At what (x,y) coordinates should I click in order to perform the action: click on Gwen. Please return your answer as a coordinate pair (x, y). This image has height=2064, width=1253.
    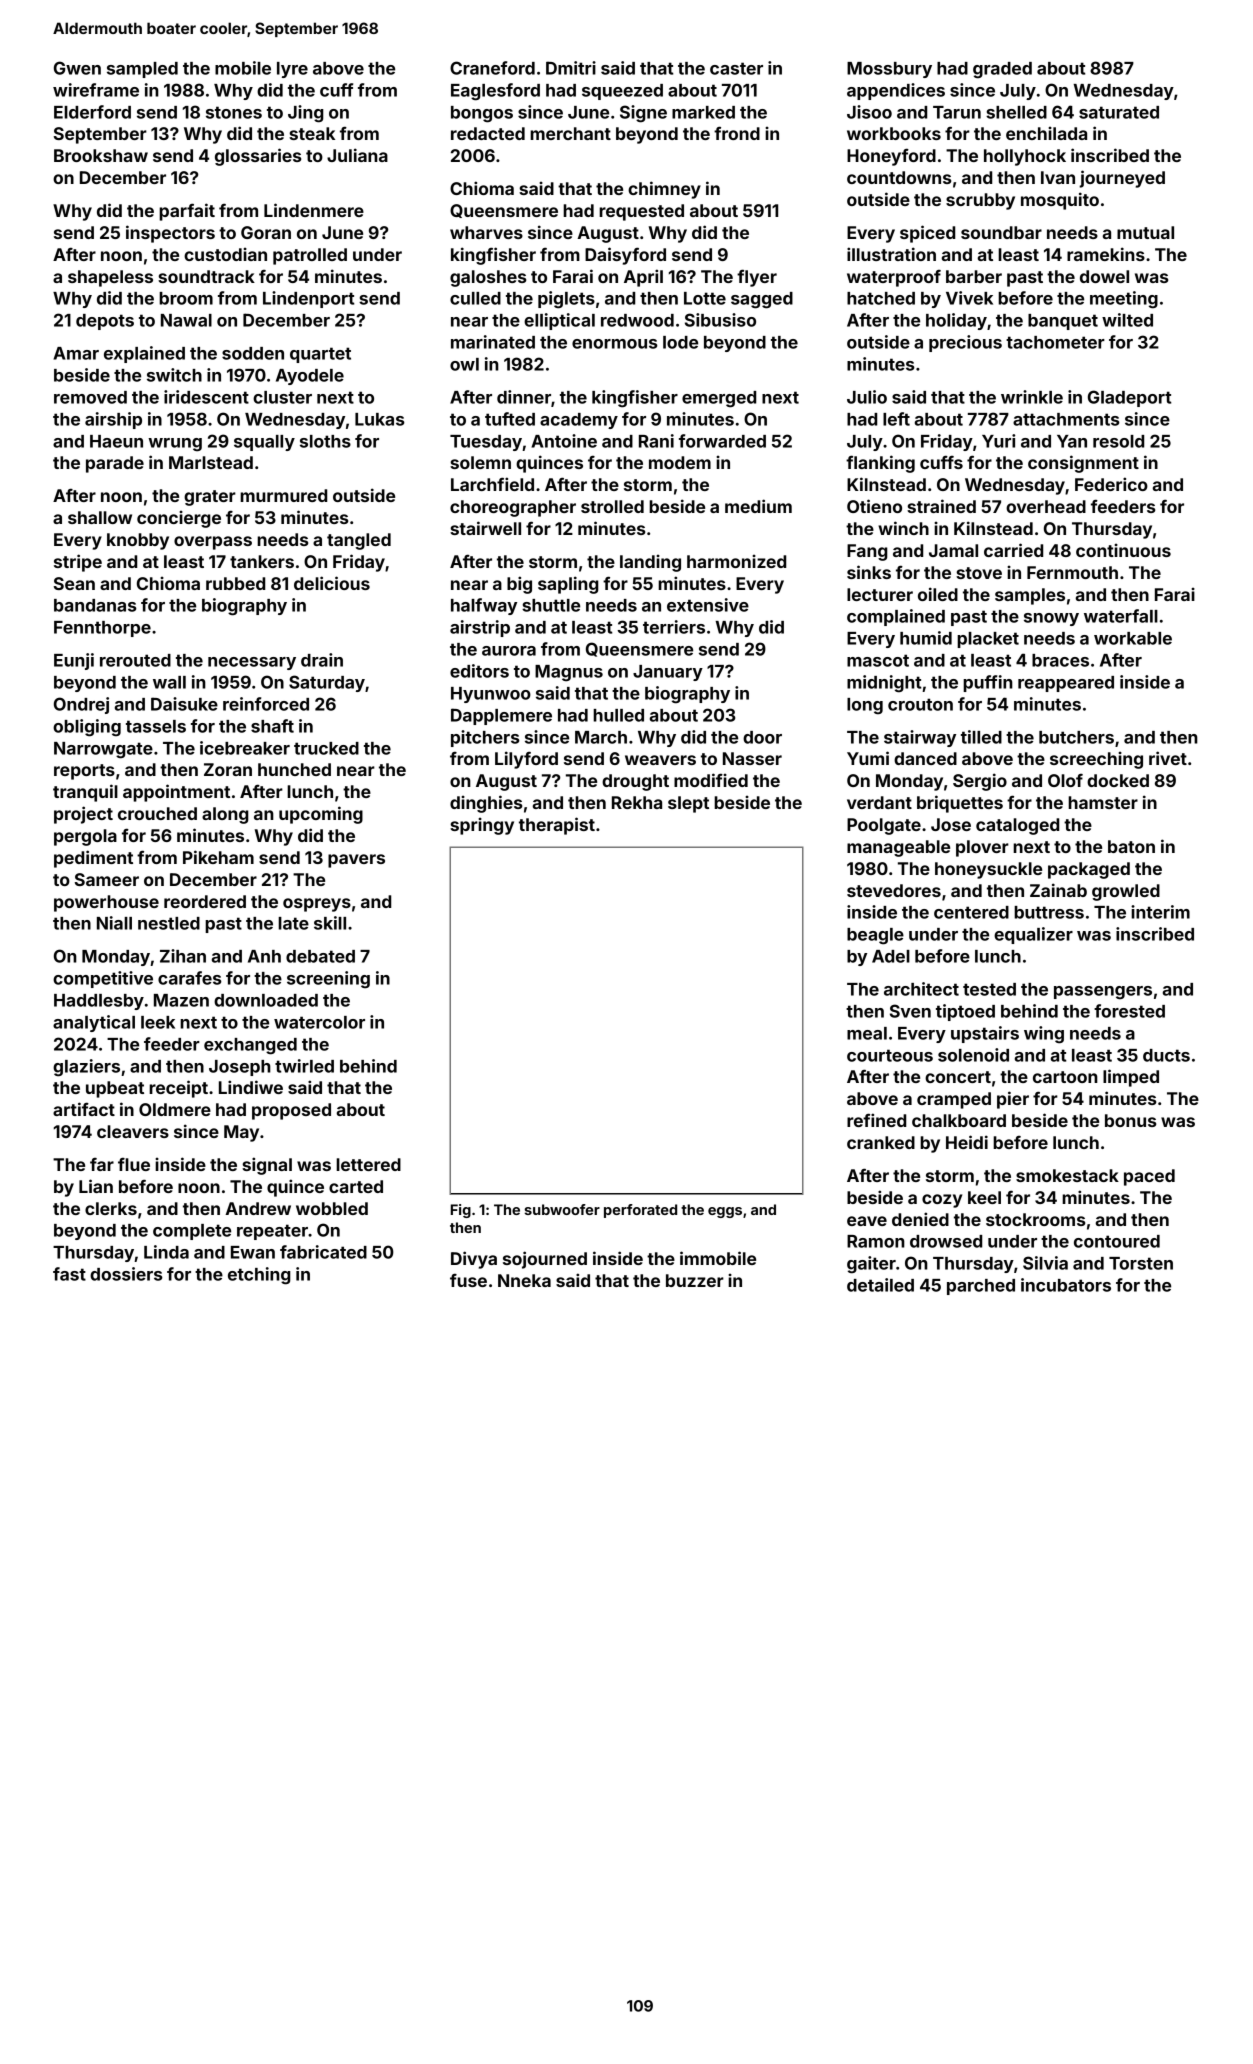
    Looking at the image, I should click on (77, 68).
